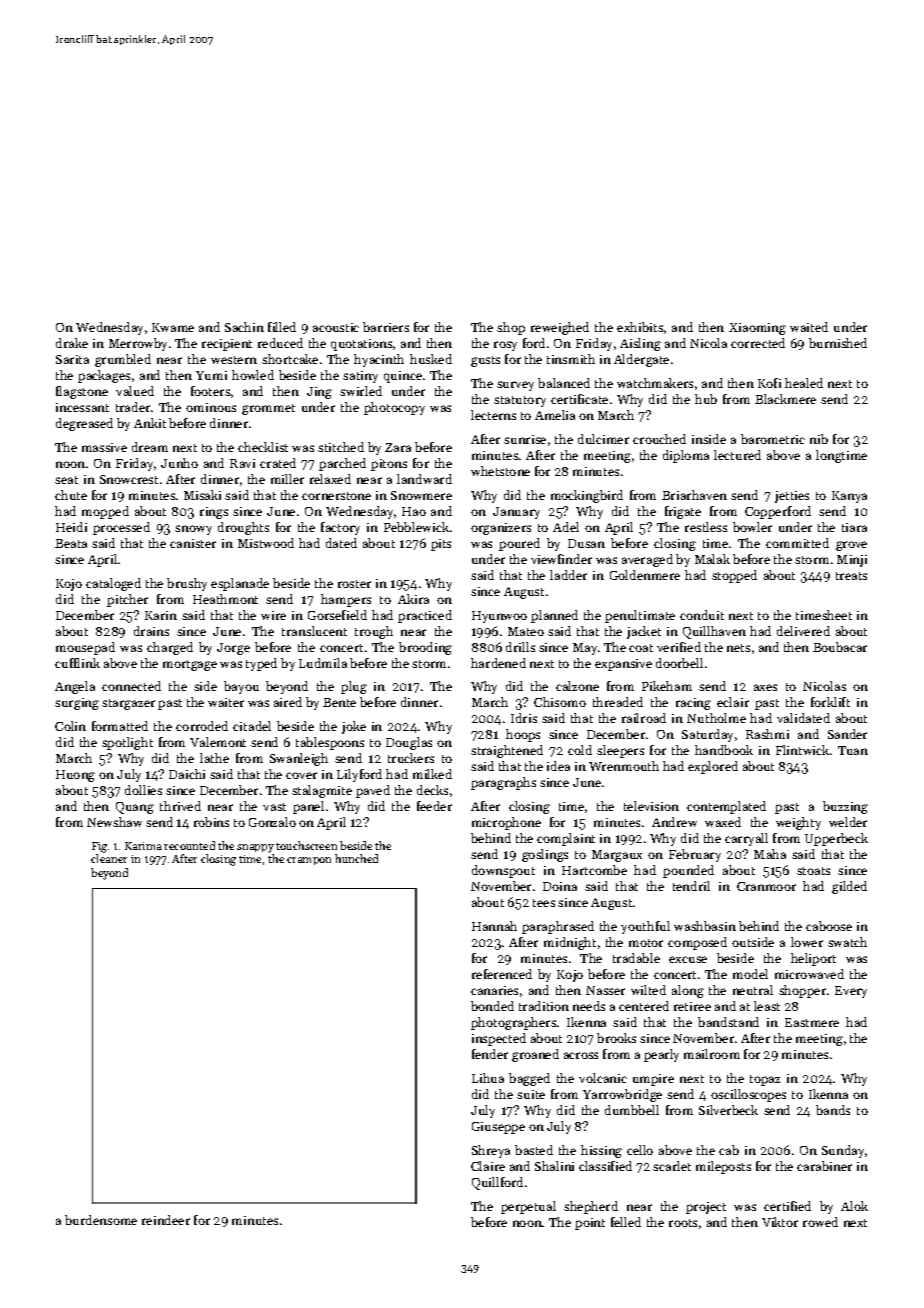  I want to click on waited, so click(809, 327).
